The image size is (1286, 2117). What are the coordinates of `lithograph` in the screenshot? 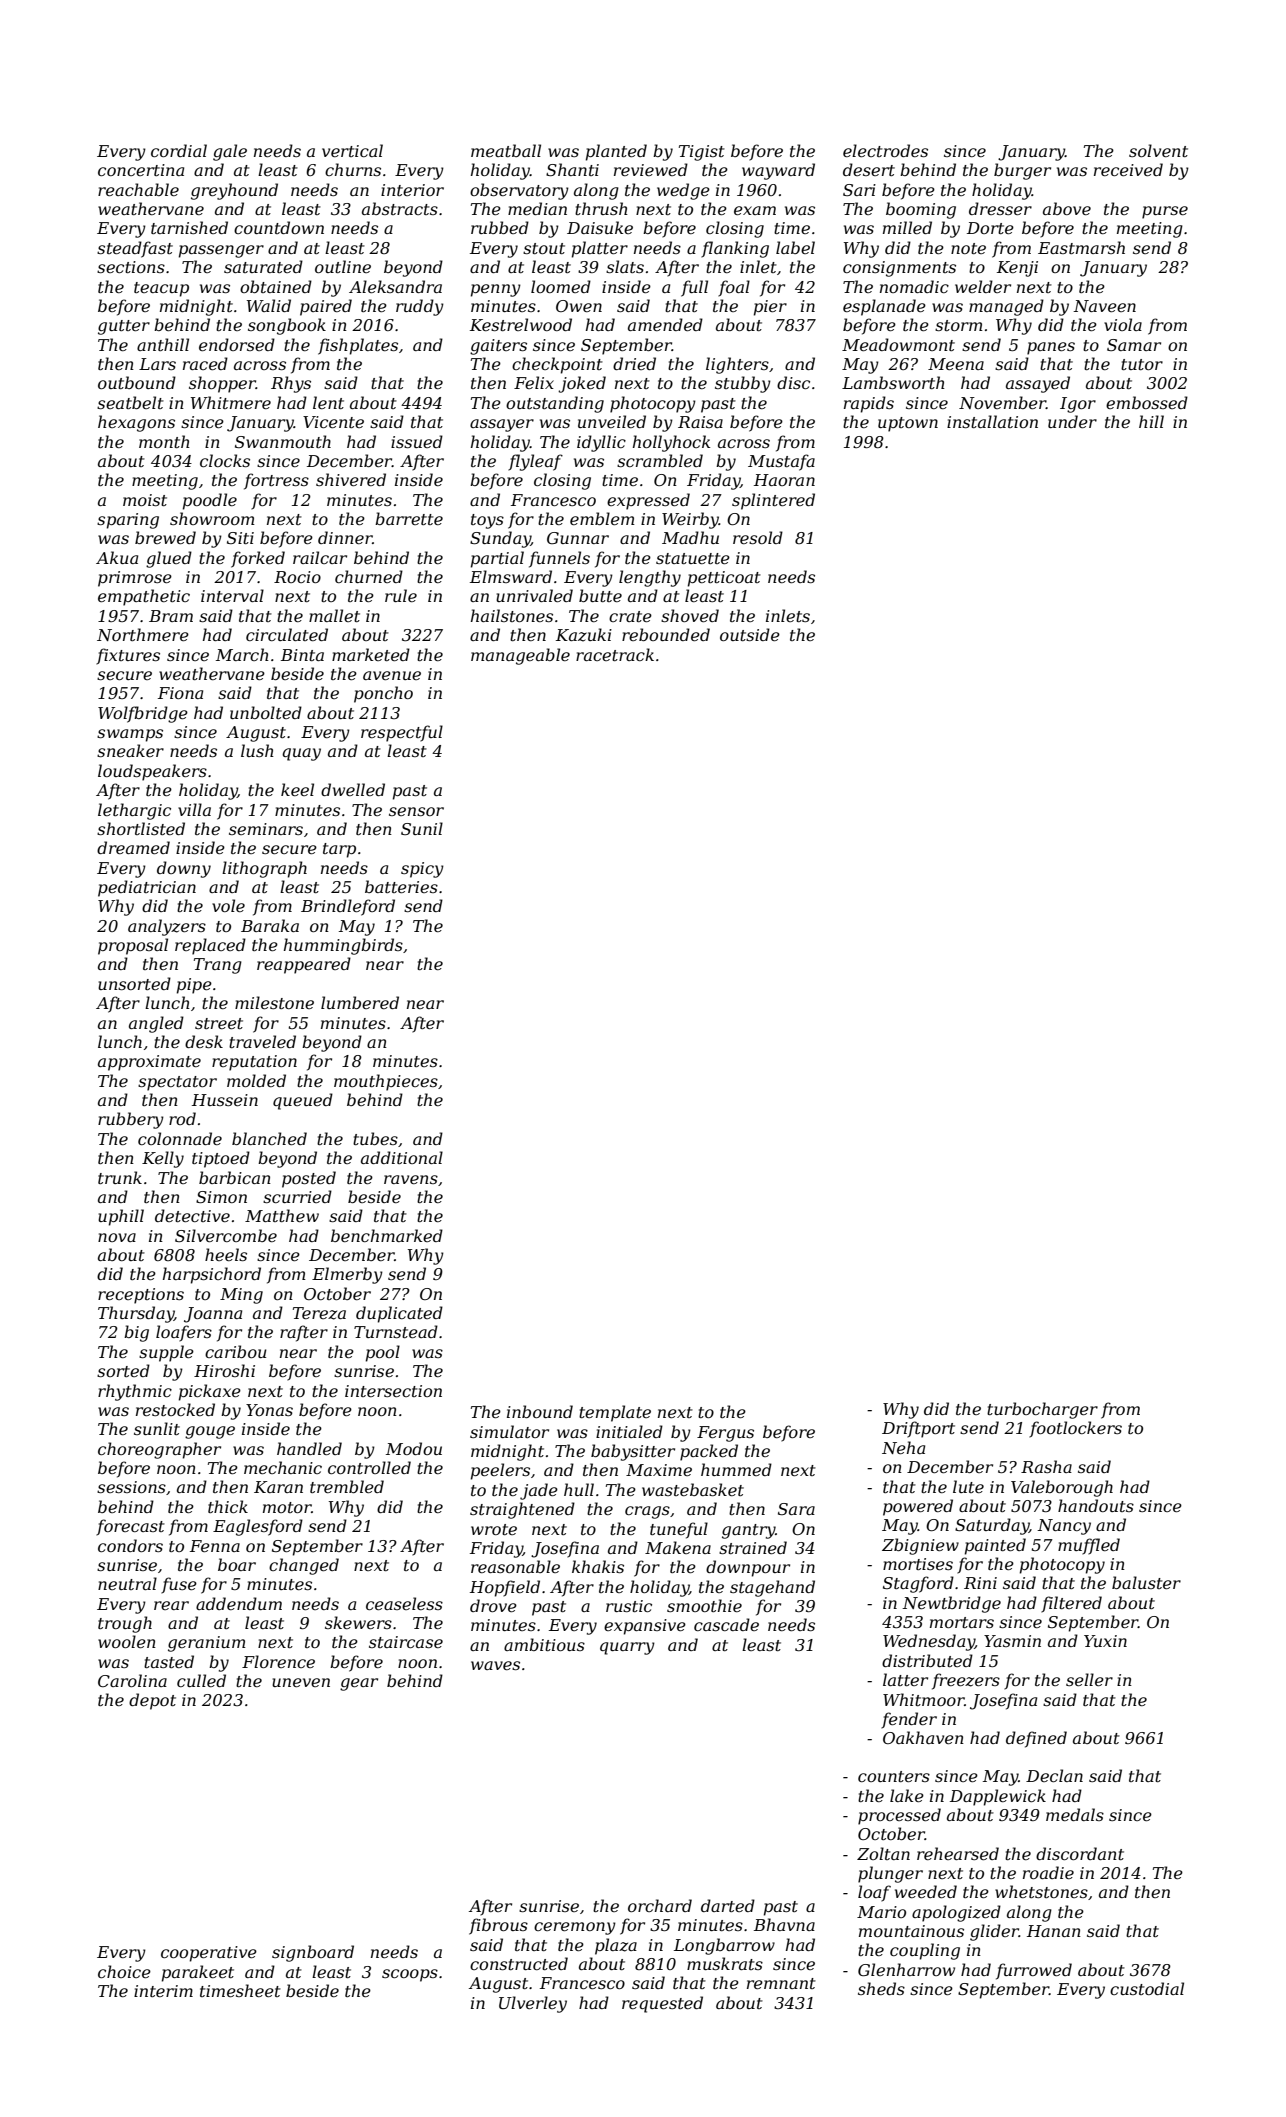 It's located at (264, 869).
